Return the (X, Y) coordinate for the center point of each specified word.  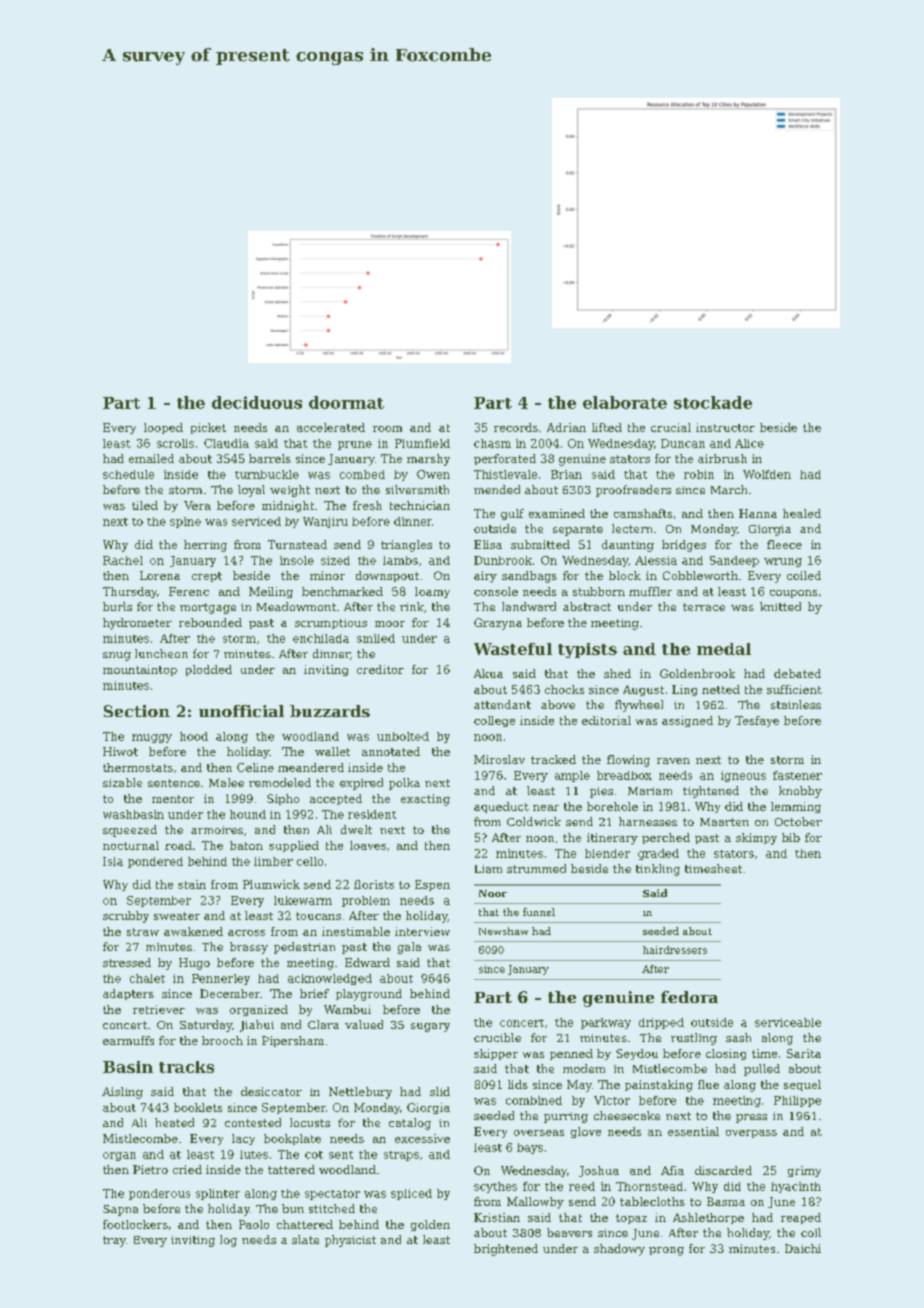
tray (114, 1241)
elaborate (625, 402)
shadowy (619, 1250)
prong (666, 1251)
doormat (346, 402)
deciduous (257, 402)
